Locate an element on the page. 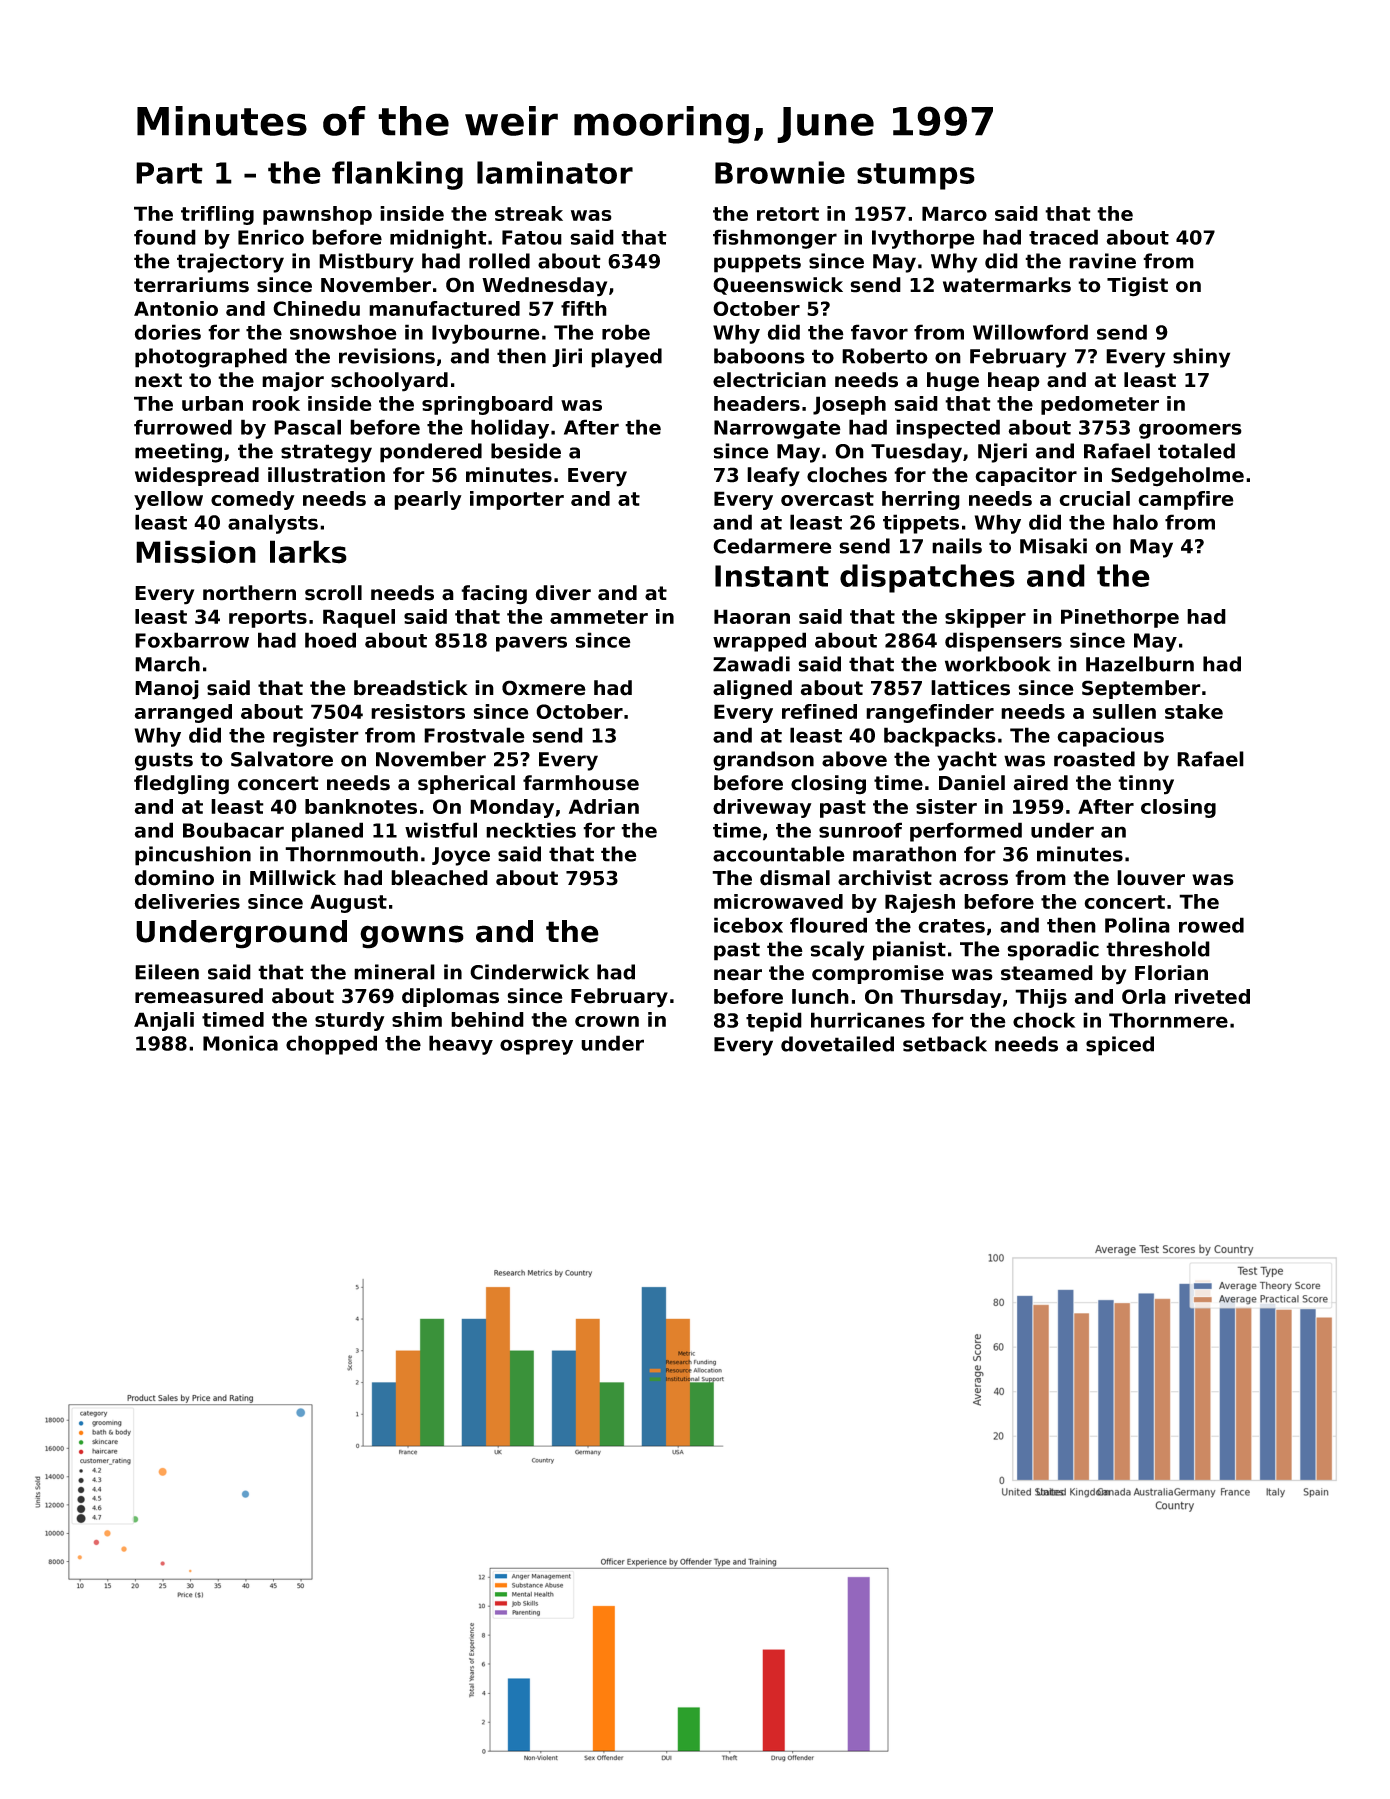 The width and height of the image is (1390, 1799). cloches is located at coordinates (847, 475).
